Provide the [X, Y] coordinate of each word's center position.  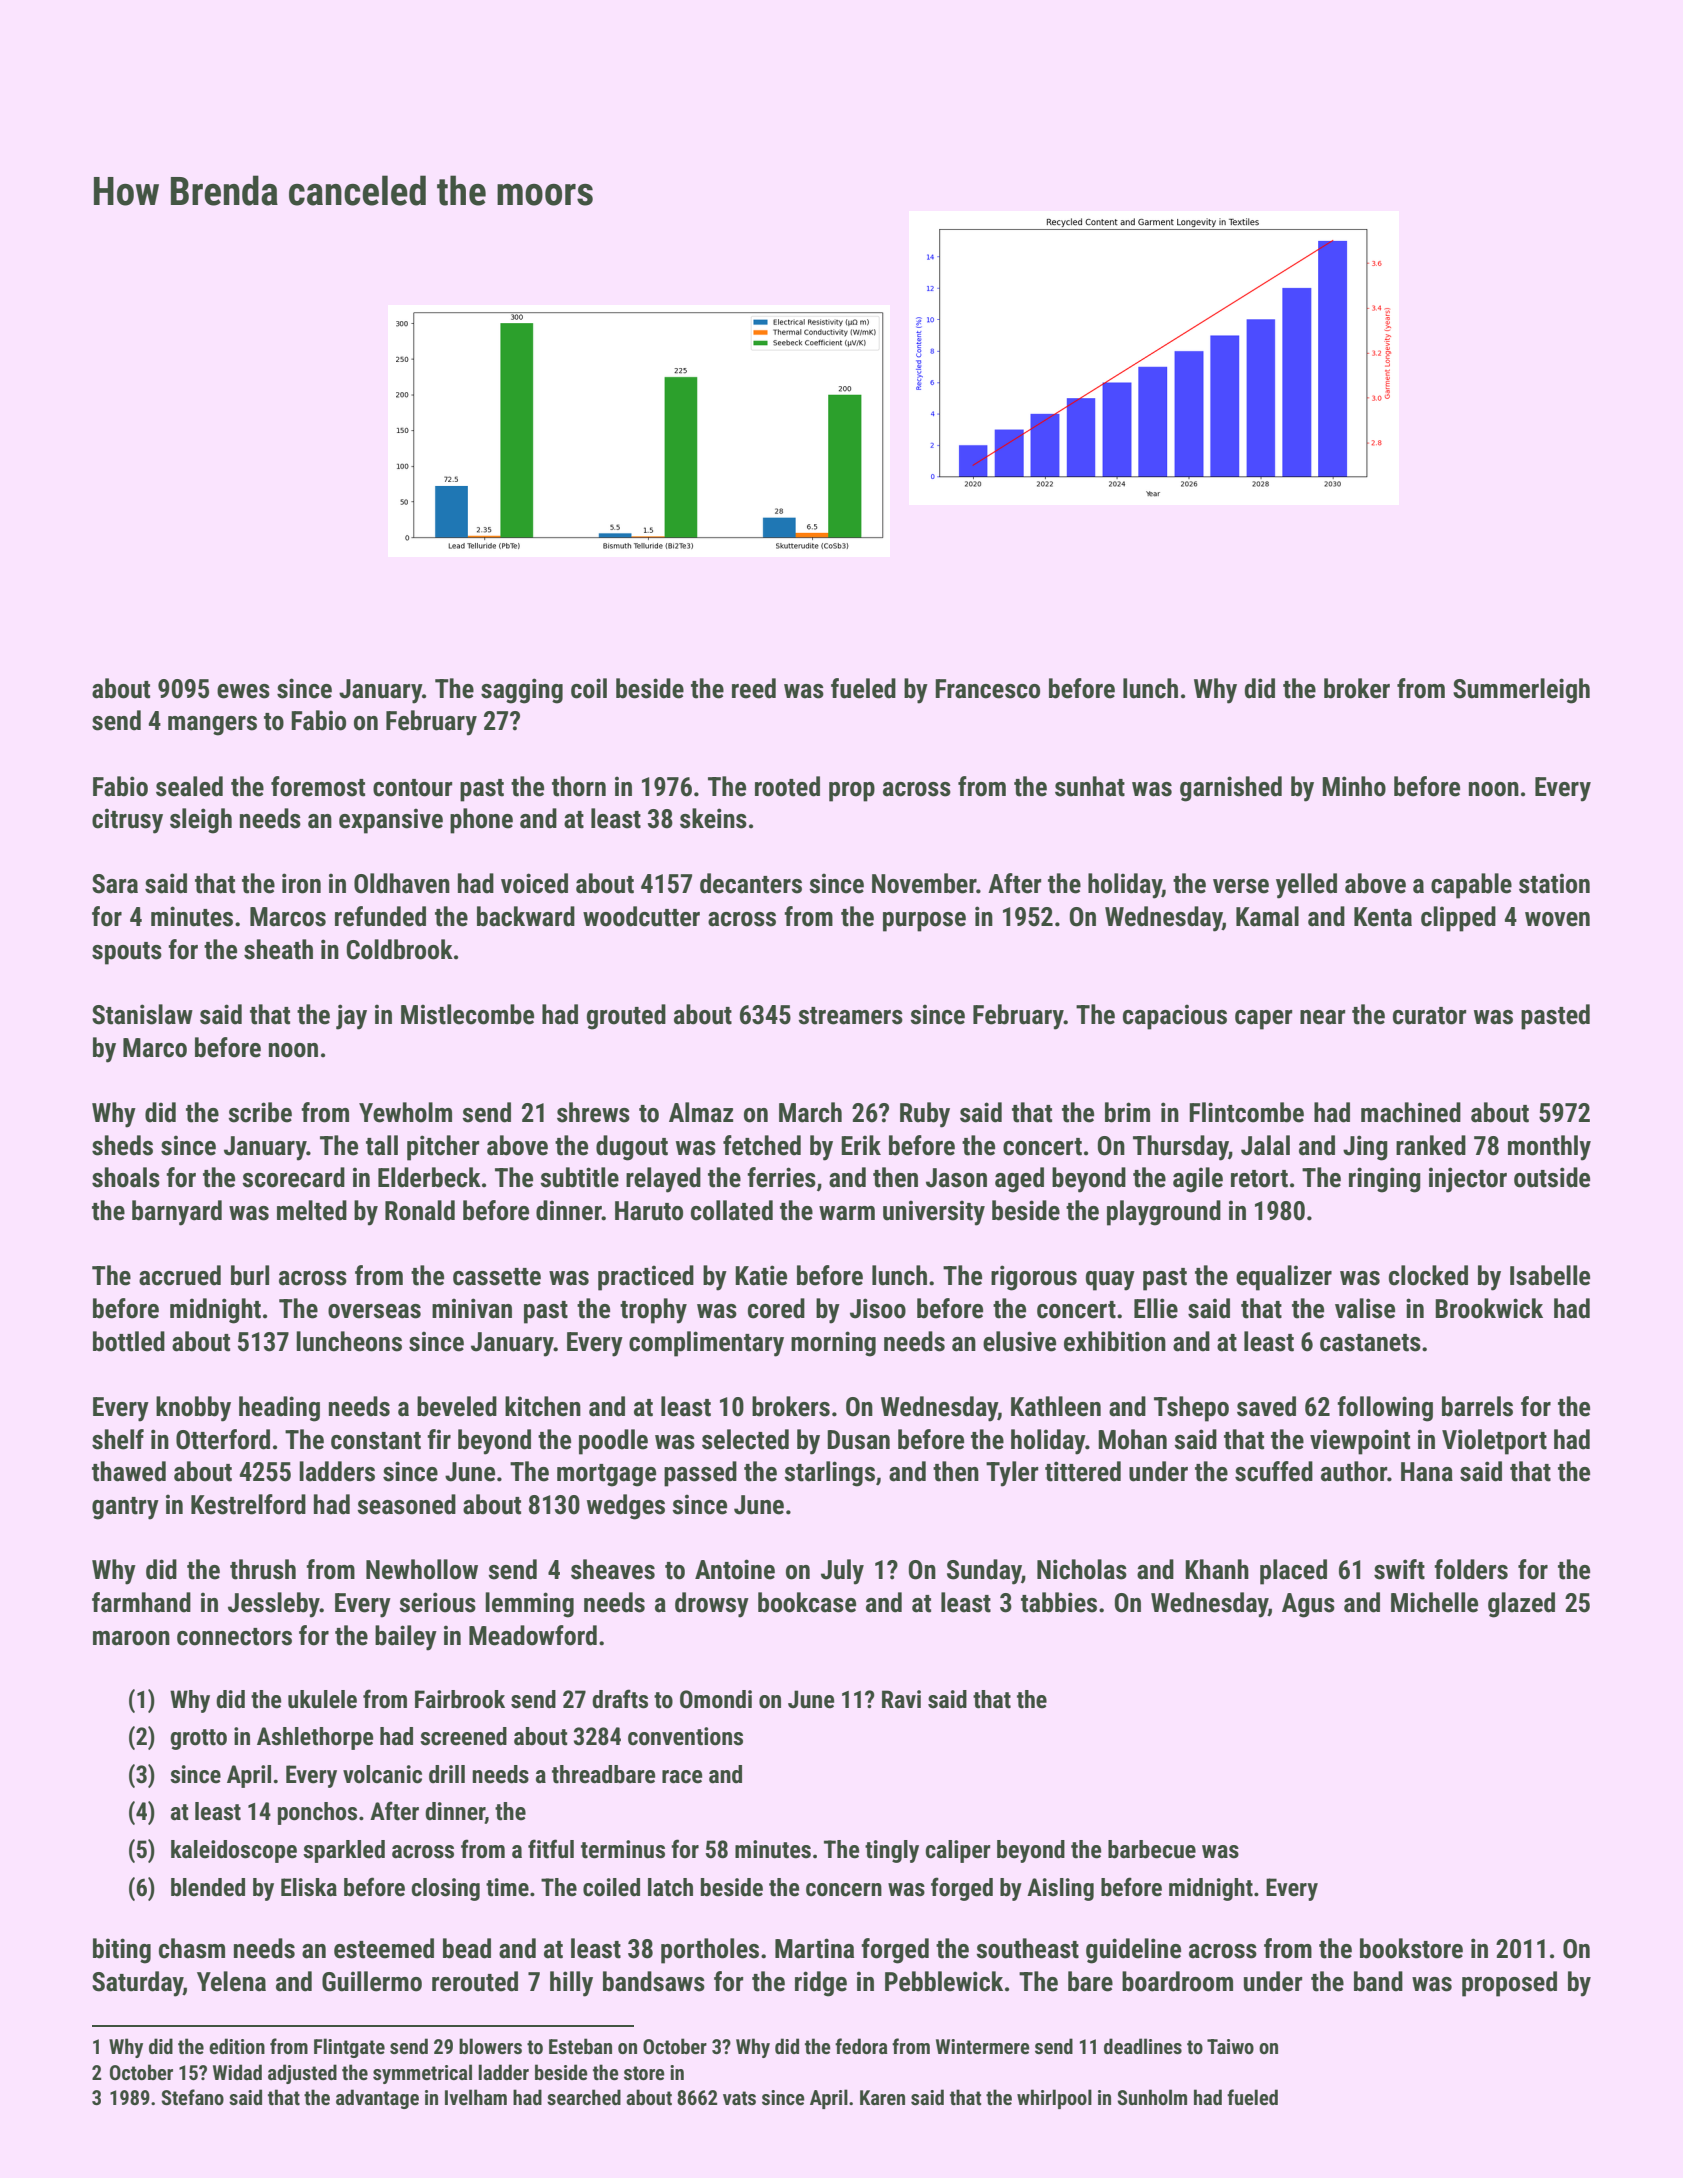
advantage [377, 2099]
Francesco [987, 689]
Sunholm [1152, 2097]
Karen [882, 2097]
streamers [850, 1016]
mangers [212, 726]
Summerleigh [1521, 691]
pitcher [443, 1148]
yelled [1306, 886]
